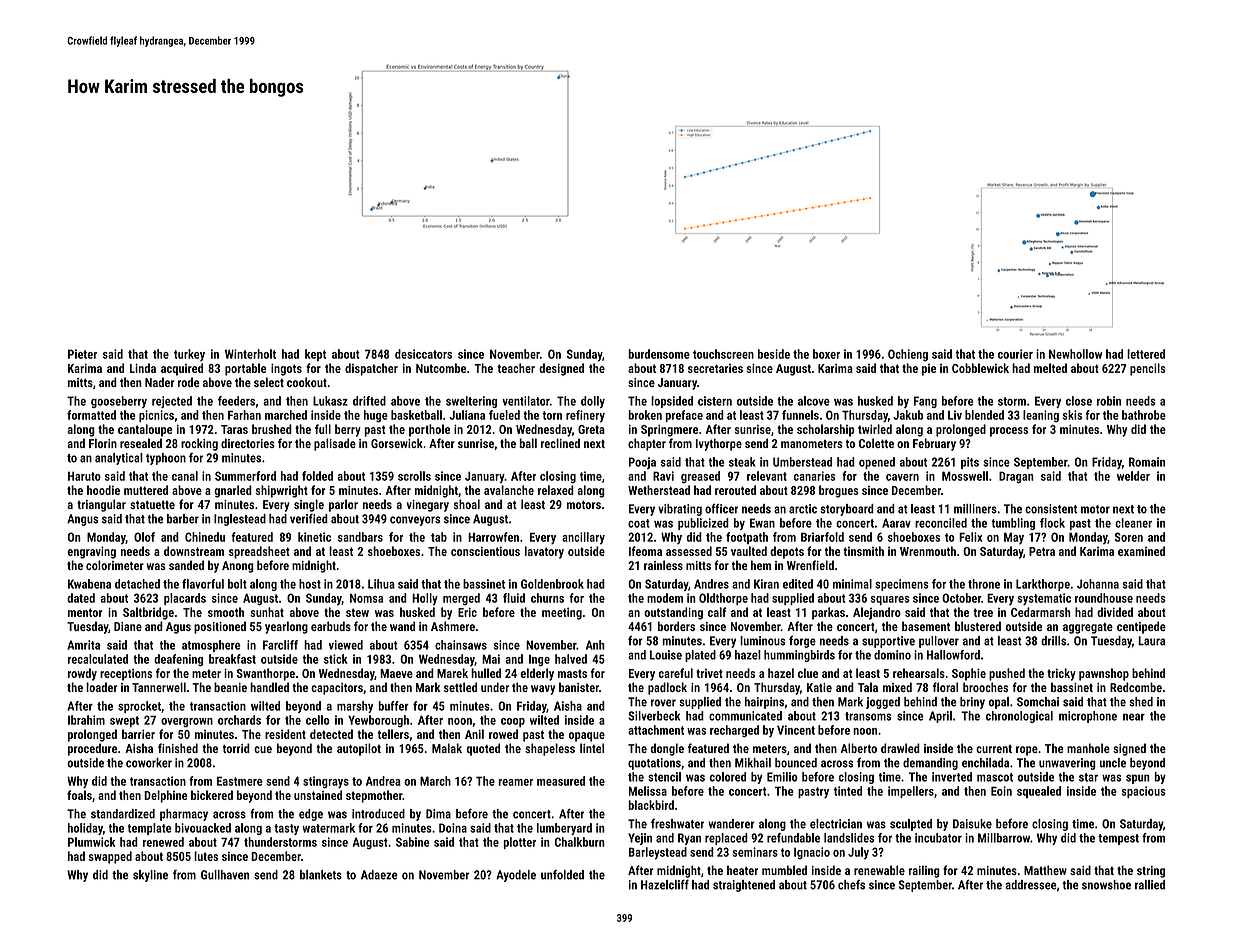  What do you see at coordinates (321, 875) in the image?
I see `blankets` at bounding box center [321, 875].
